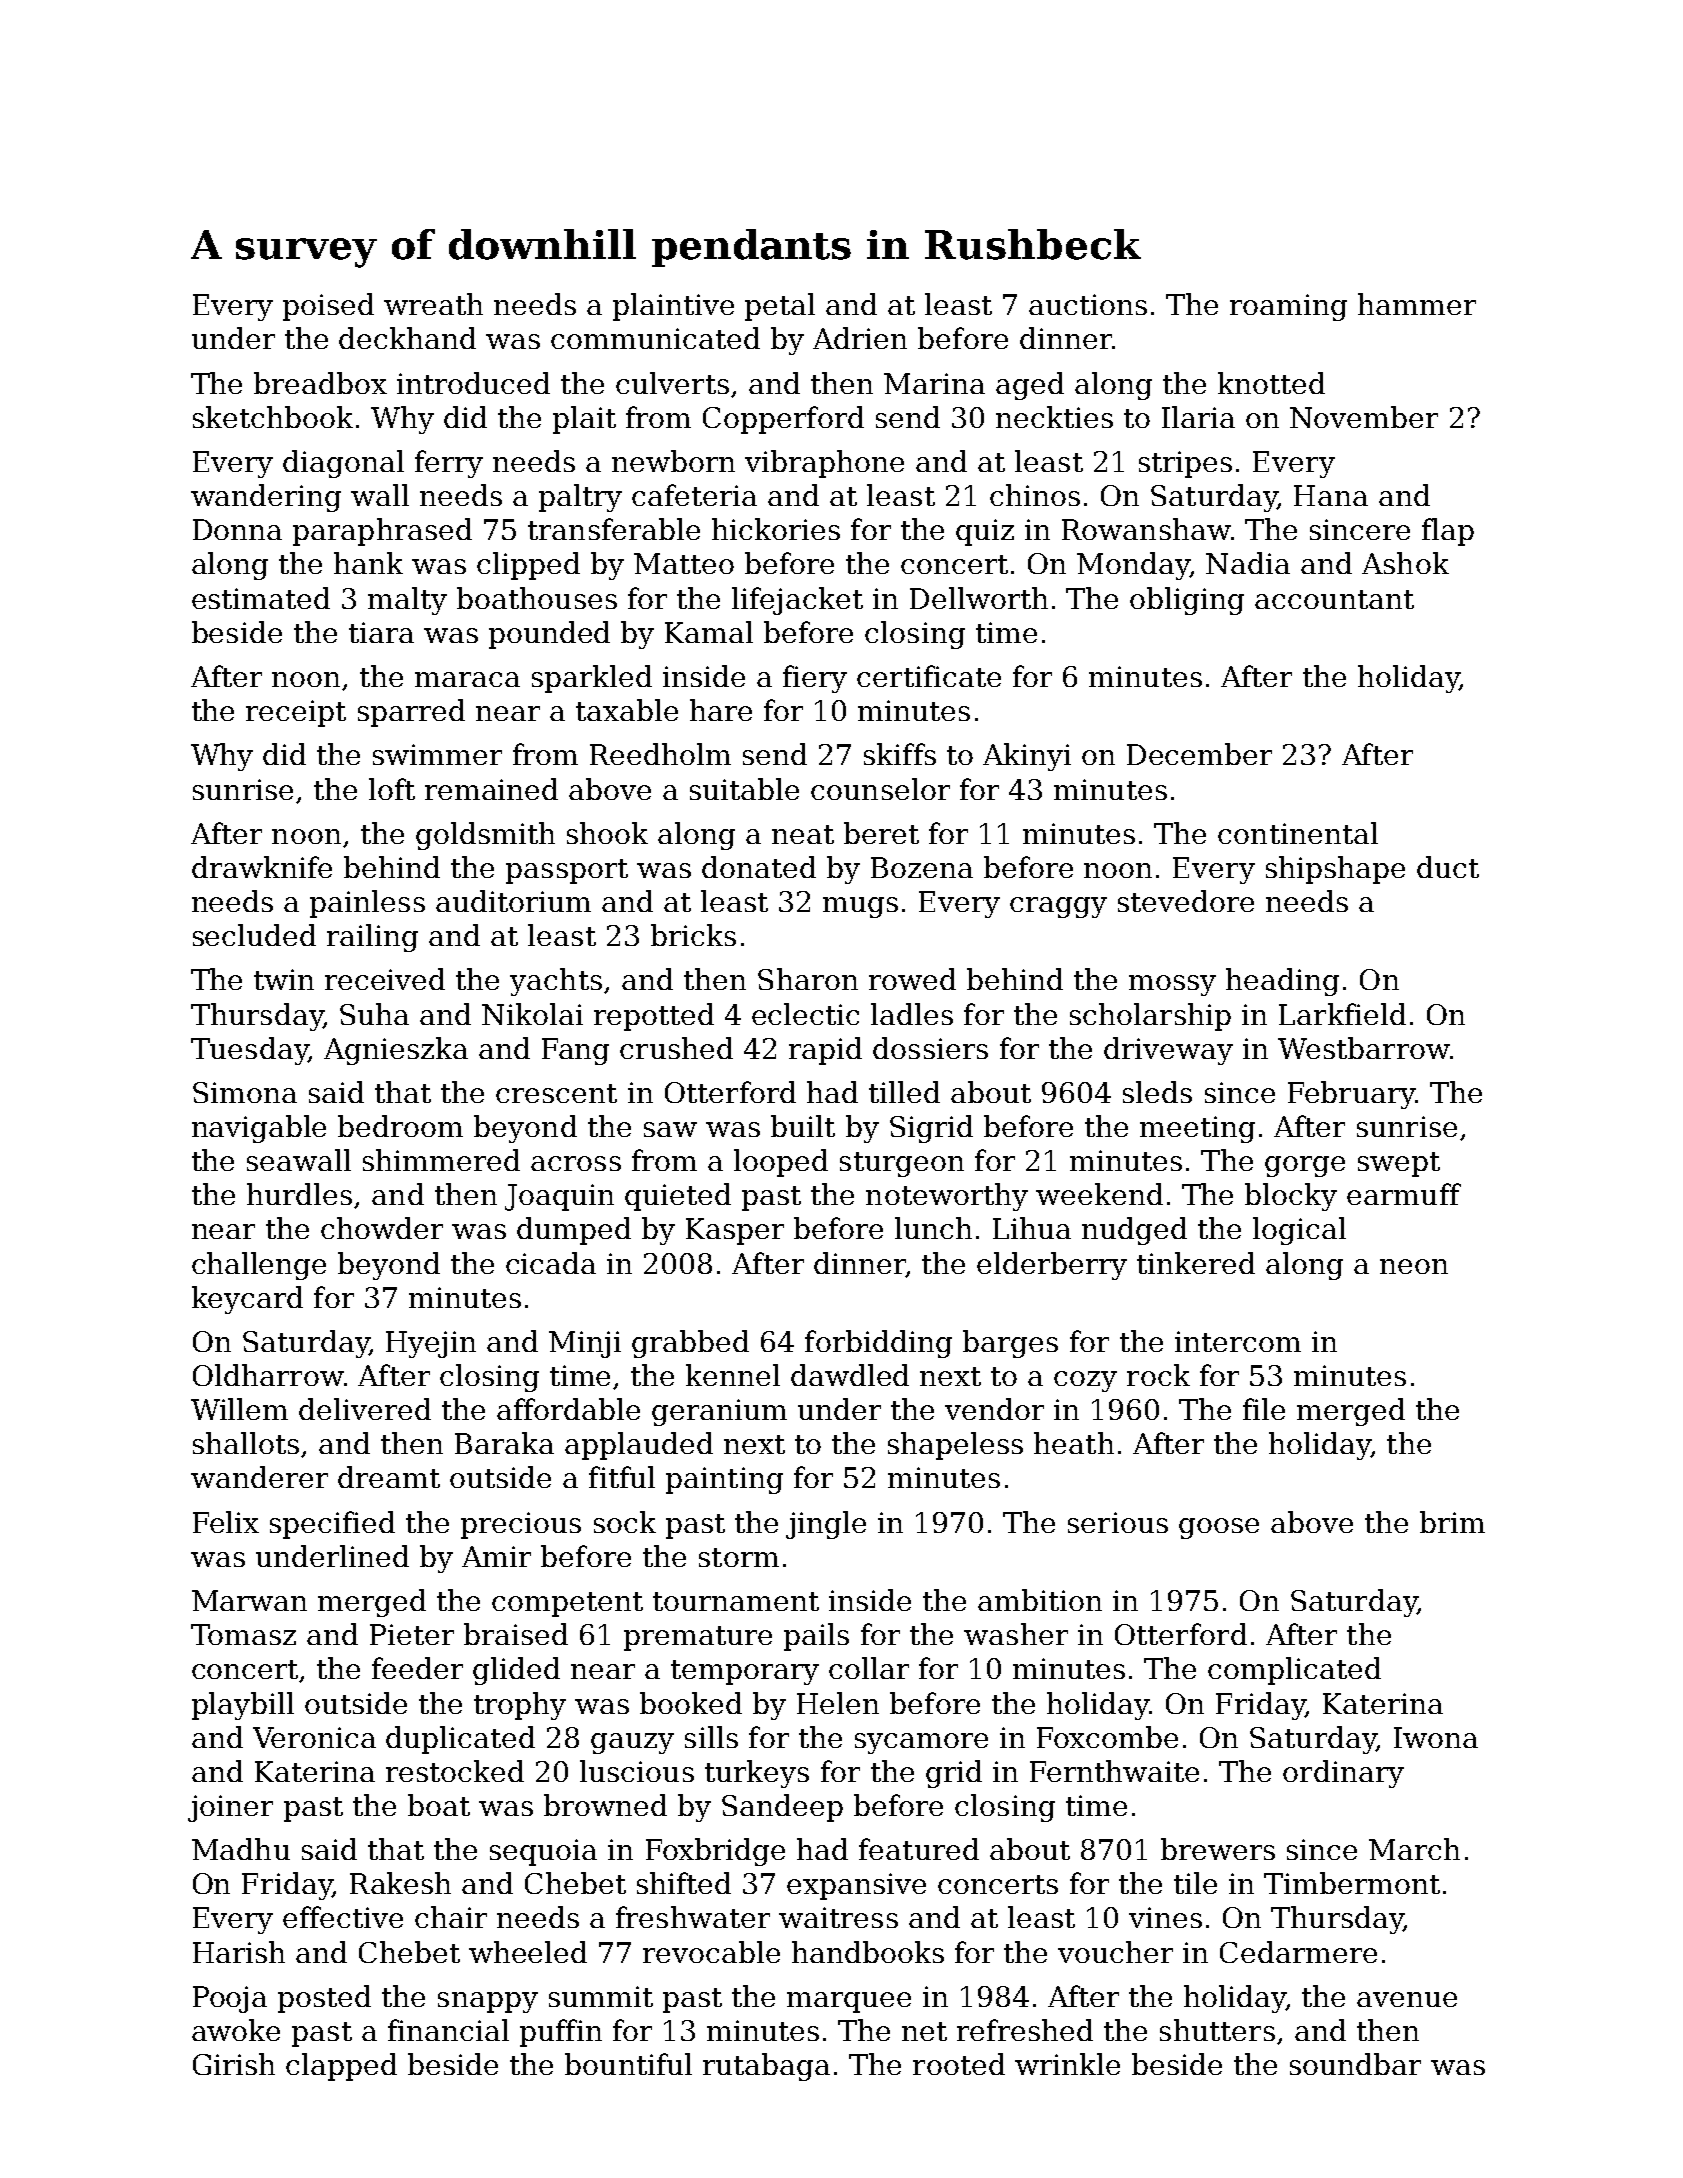  Describe the element at coordinates (639, 1446) in the screenshot. I see `applauded` at that location.
